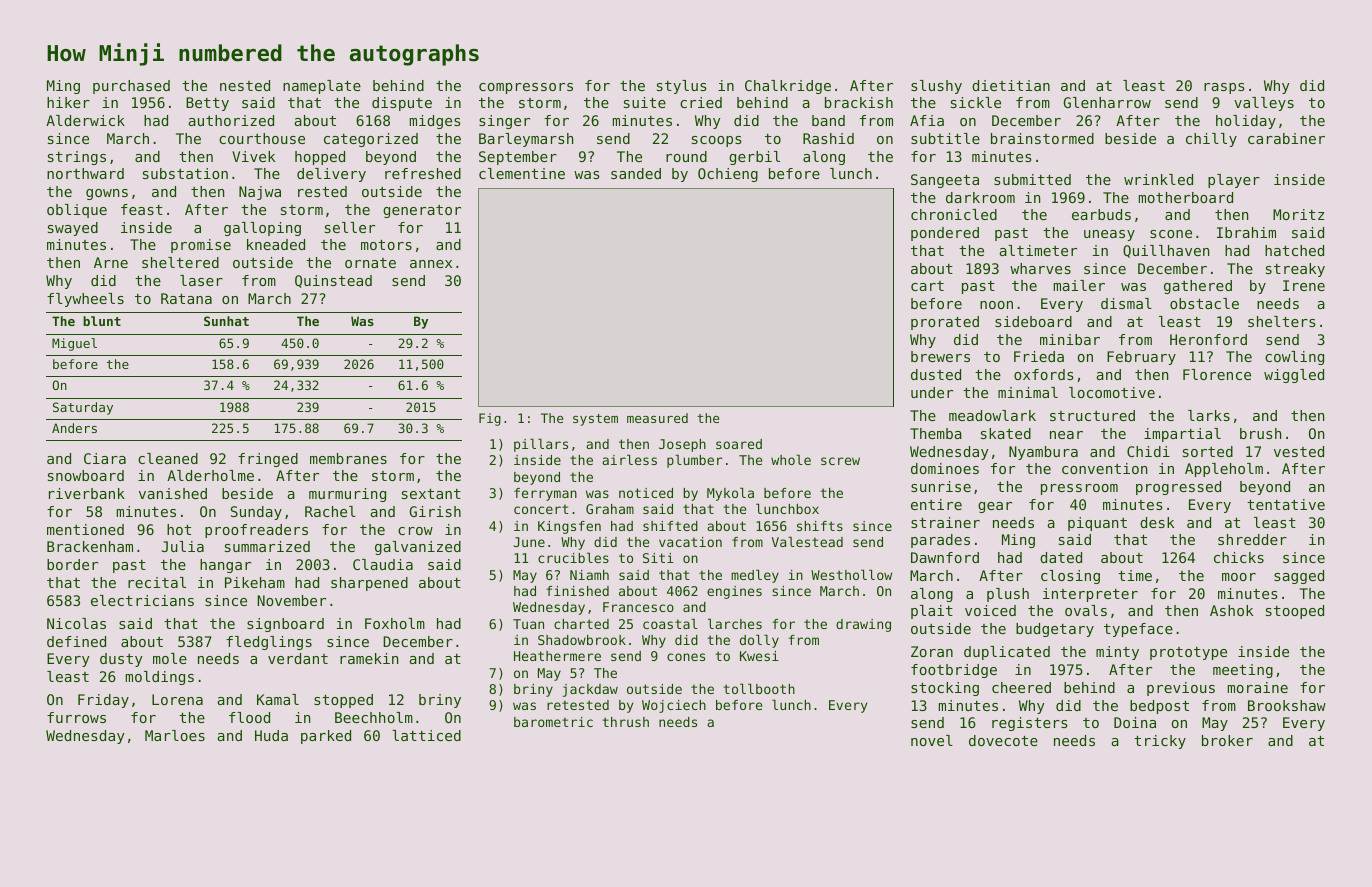 The width and height of the document is (1372, 887). What do you see at coordinates (657, 418) in the document?
I see `measured` at bounding box center [657, 418].
